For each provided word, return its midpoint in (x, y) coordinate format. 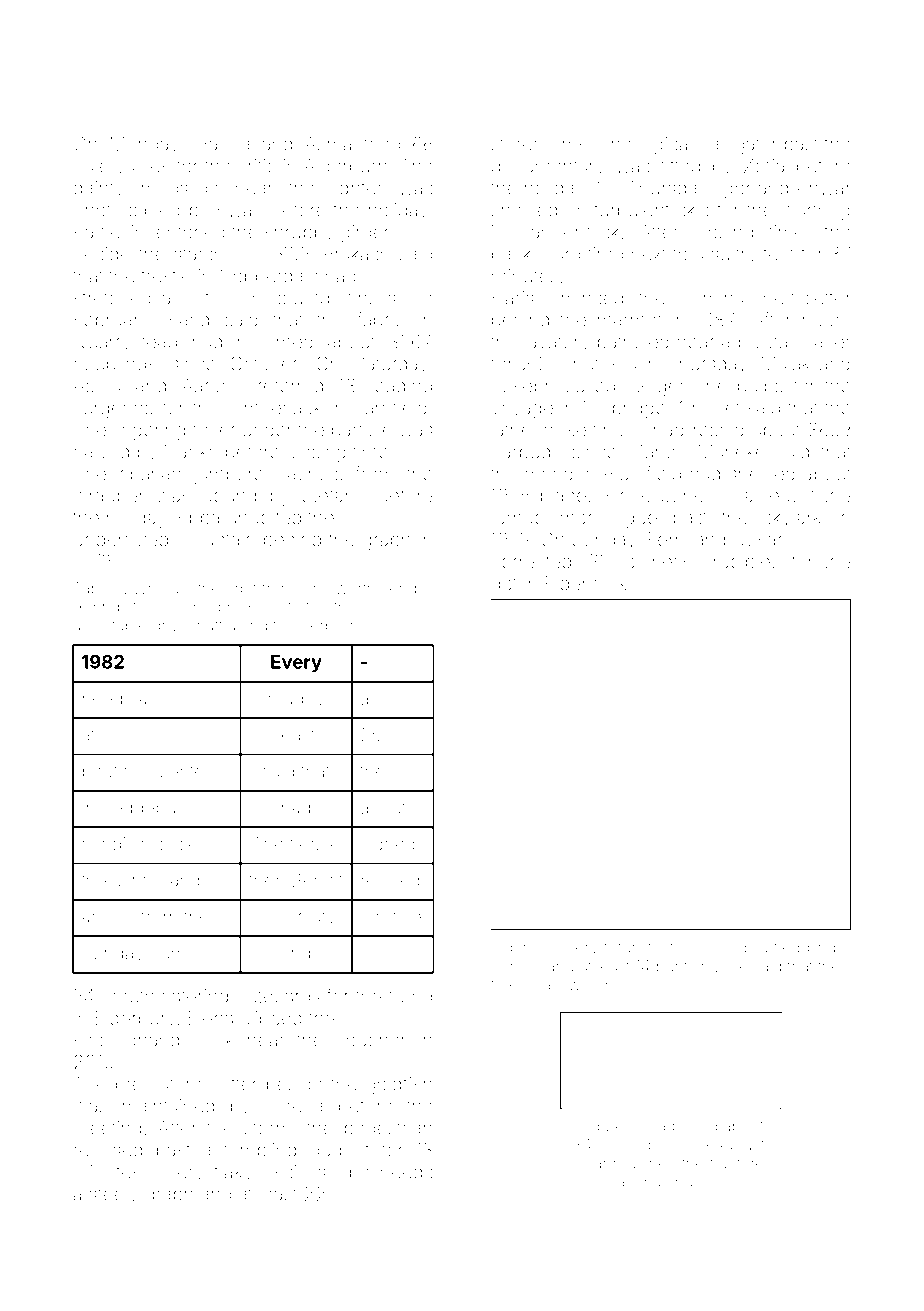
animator (647, 1182)
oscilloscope (316, 1174)
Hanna (223, 144)
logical (665, 146)
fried (381, 143)
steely (113, 1196)
